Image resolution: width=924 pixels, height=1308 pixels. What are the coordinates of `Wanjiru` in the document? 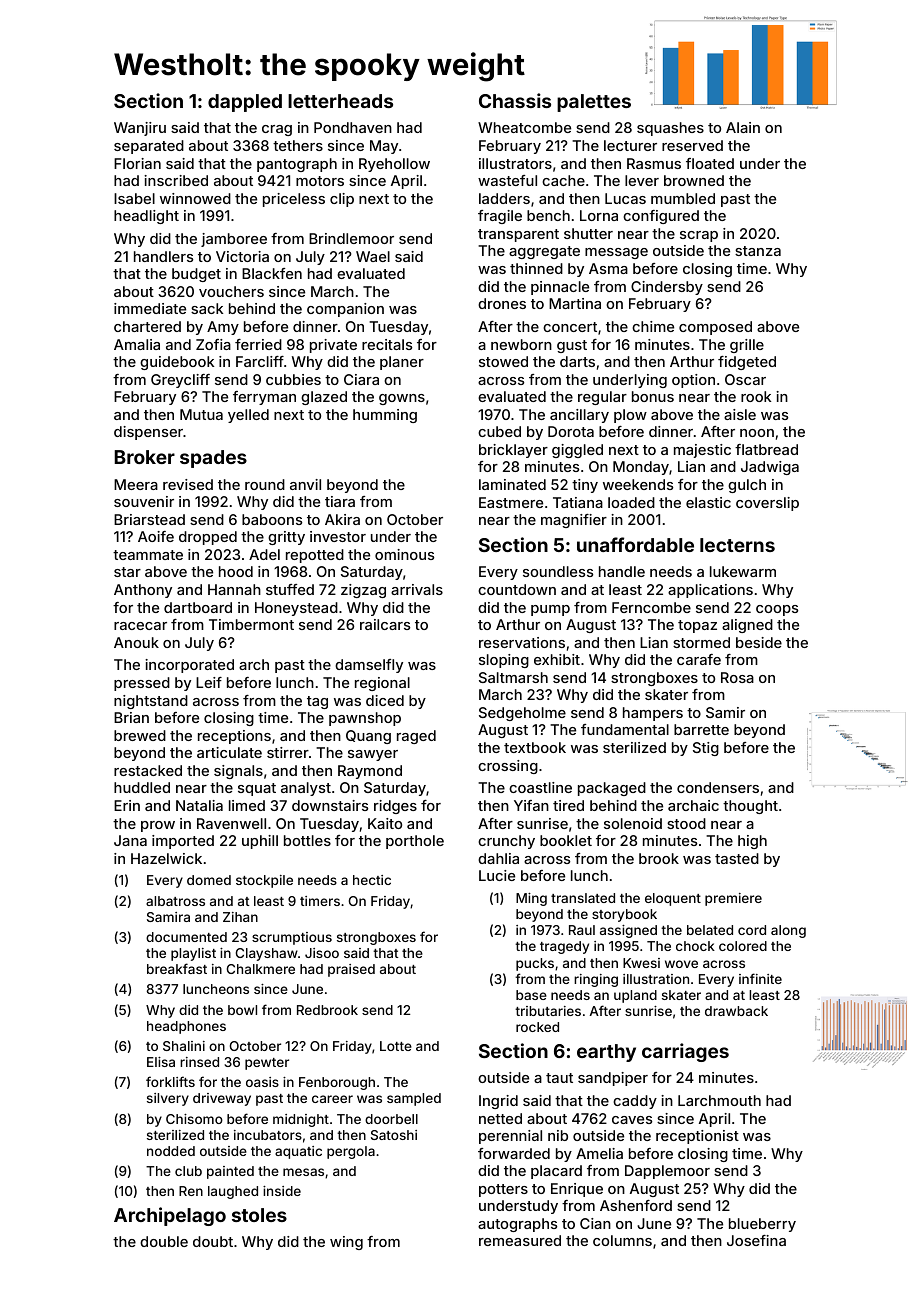 It's located at (140, 129).
